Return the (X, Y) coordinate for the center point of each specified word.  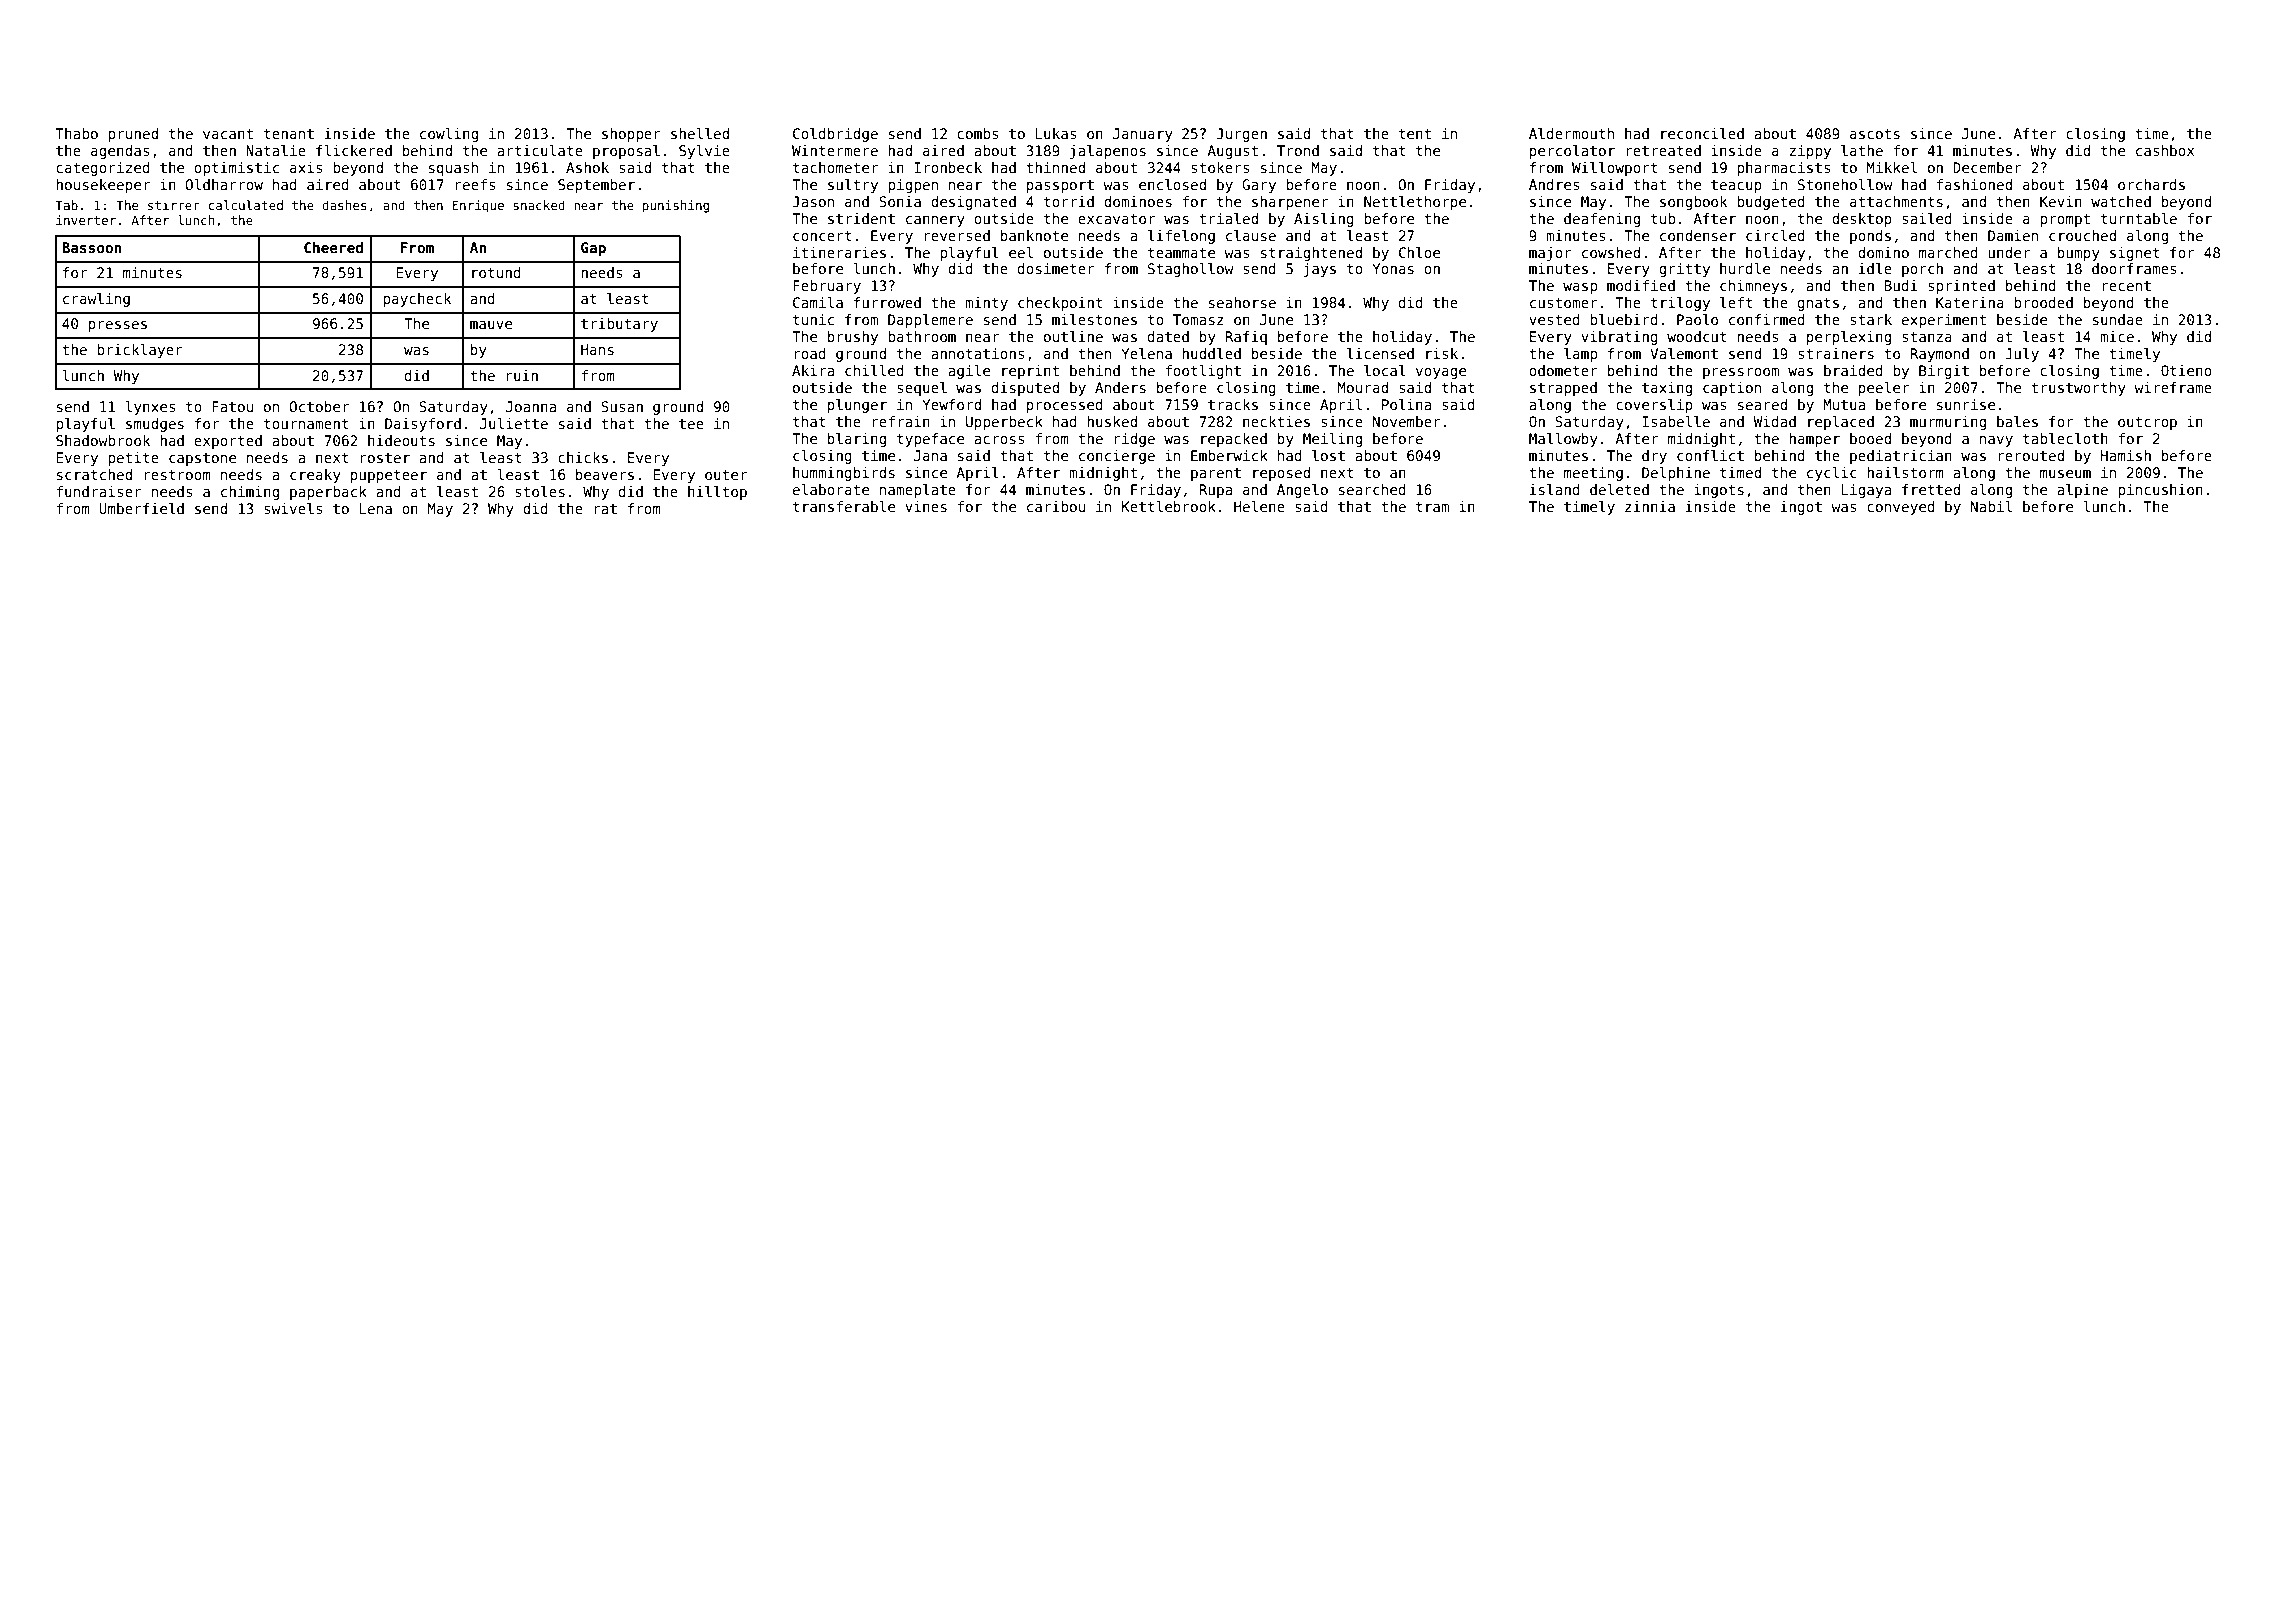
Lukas (1056, 133)
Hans (597, 349)
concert (822, 236)
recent (2126, 286)
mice (2117, 336)
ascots (1875, 134)
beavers (605, 474)
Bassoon (92, 247)
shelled (700, 133)
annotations (978, 353)
